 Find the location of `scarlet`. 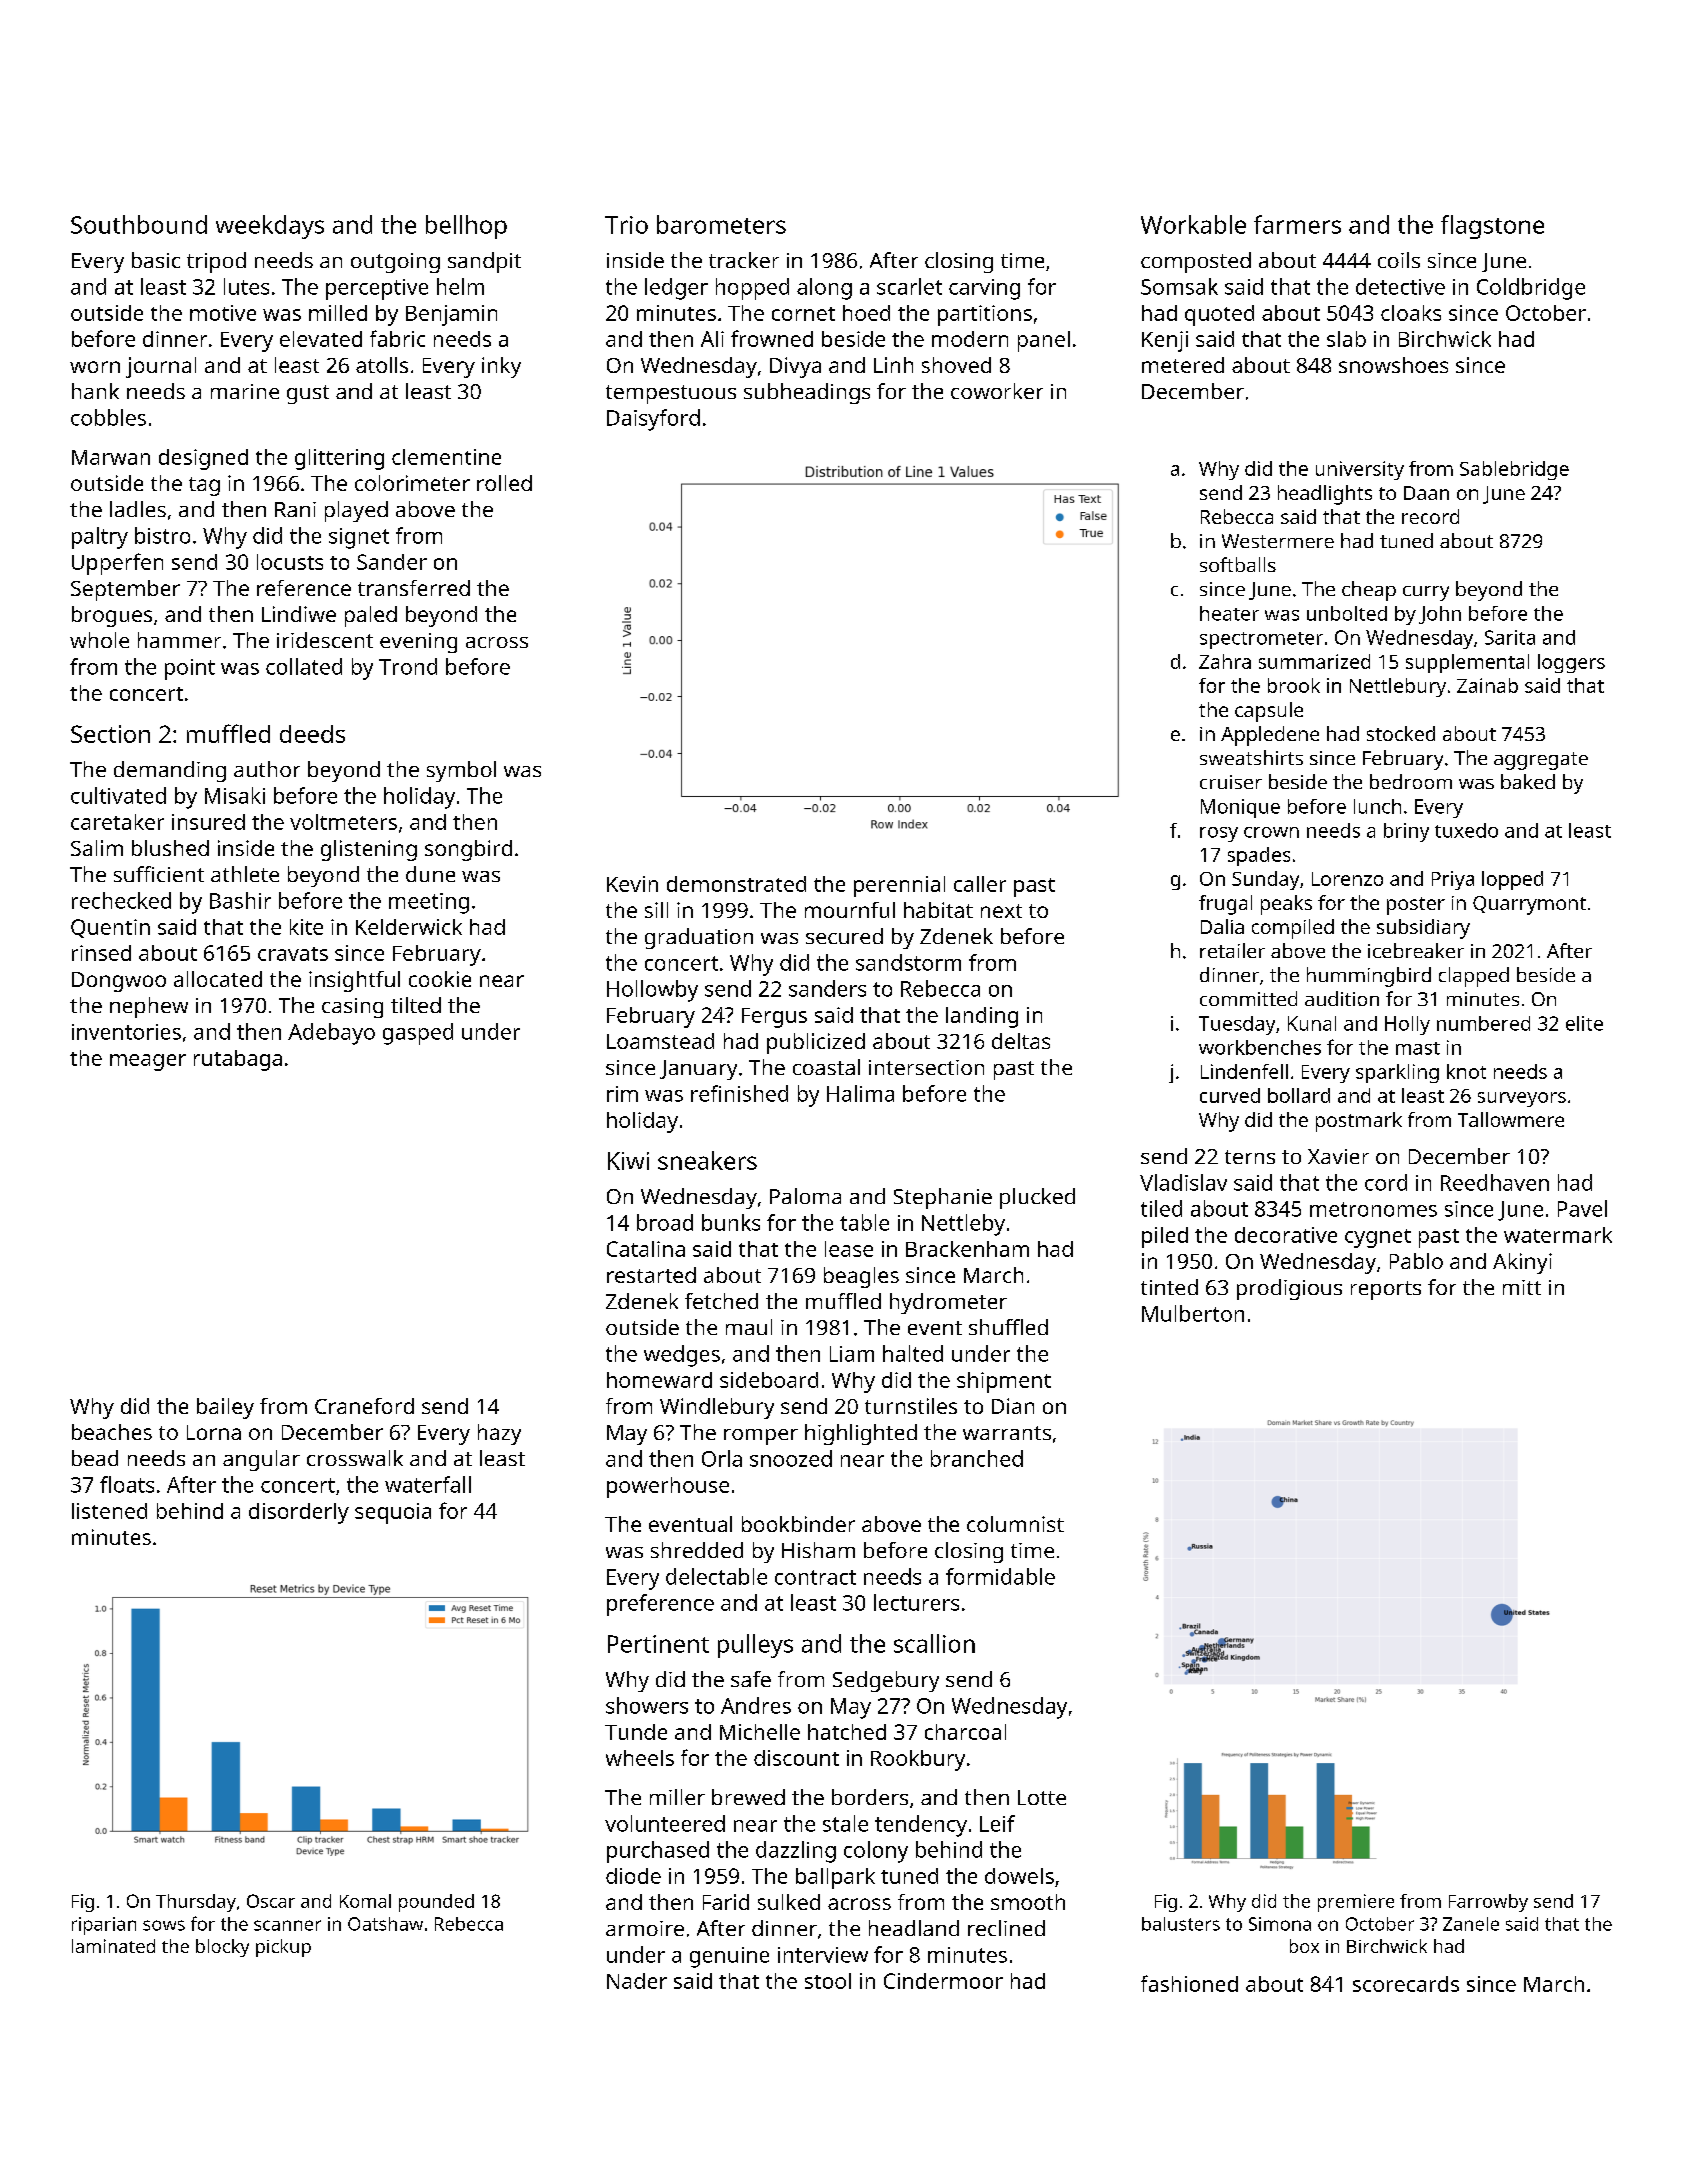

scarlet is located at coordinates (909, 286).
